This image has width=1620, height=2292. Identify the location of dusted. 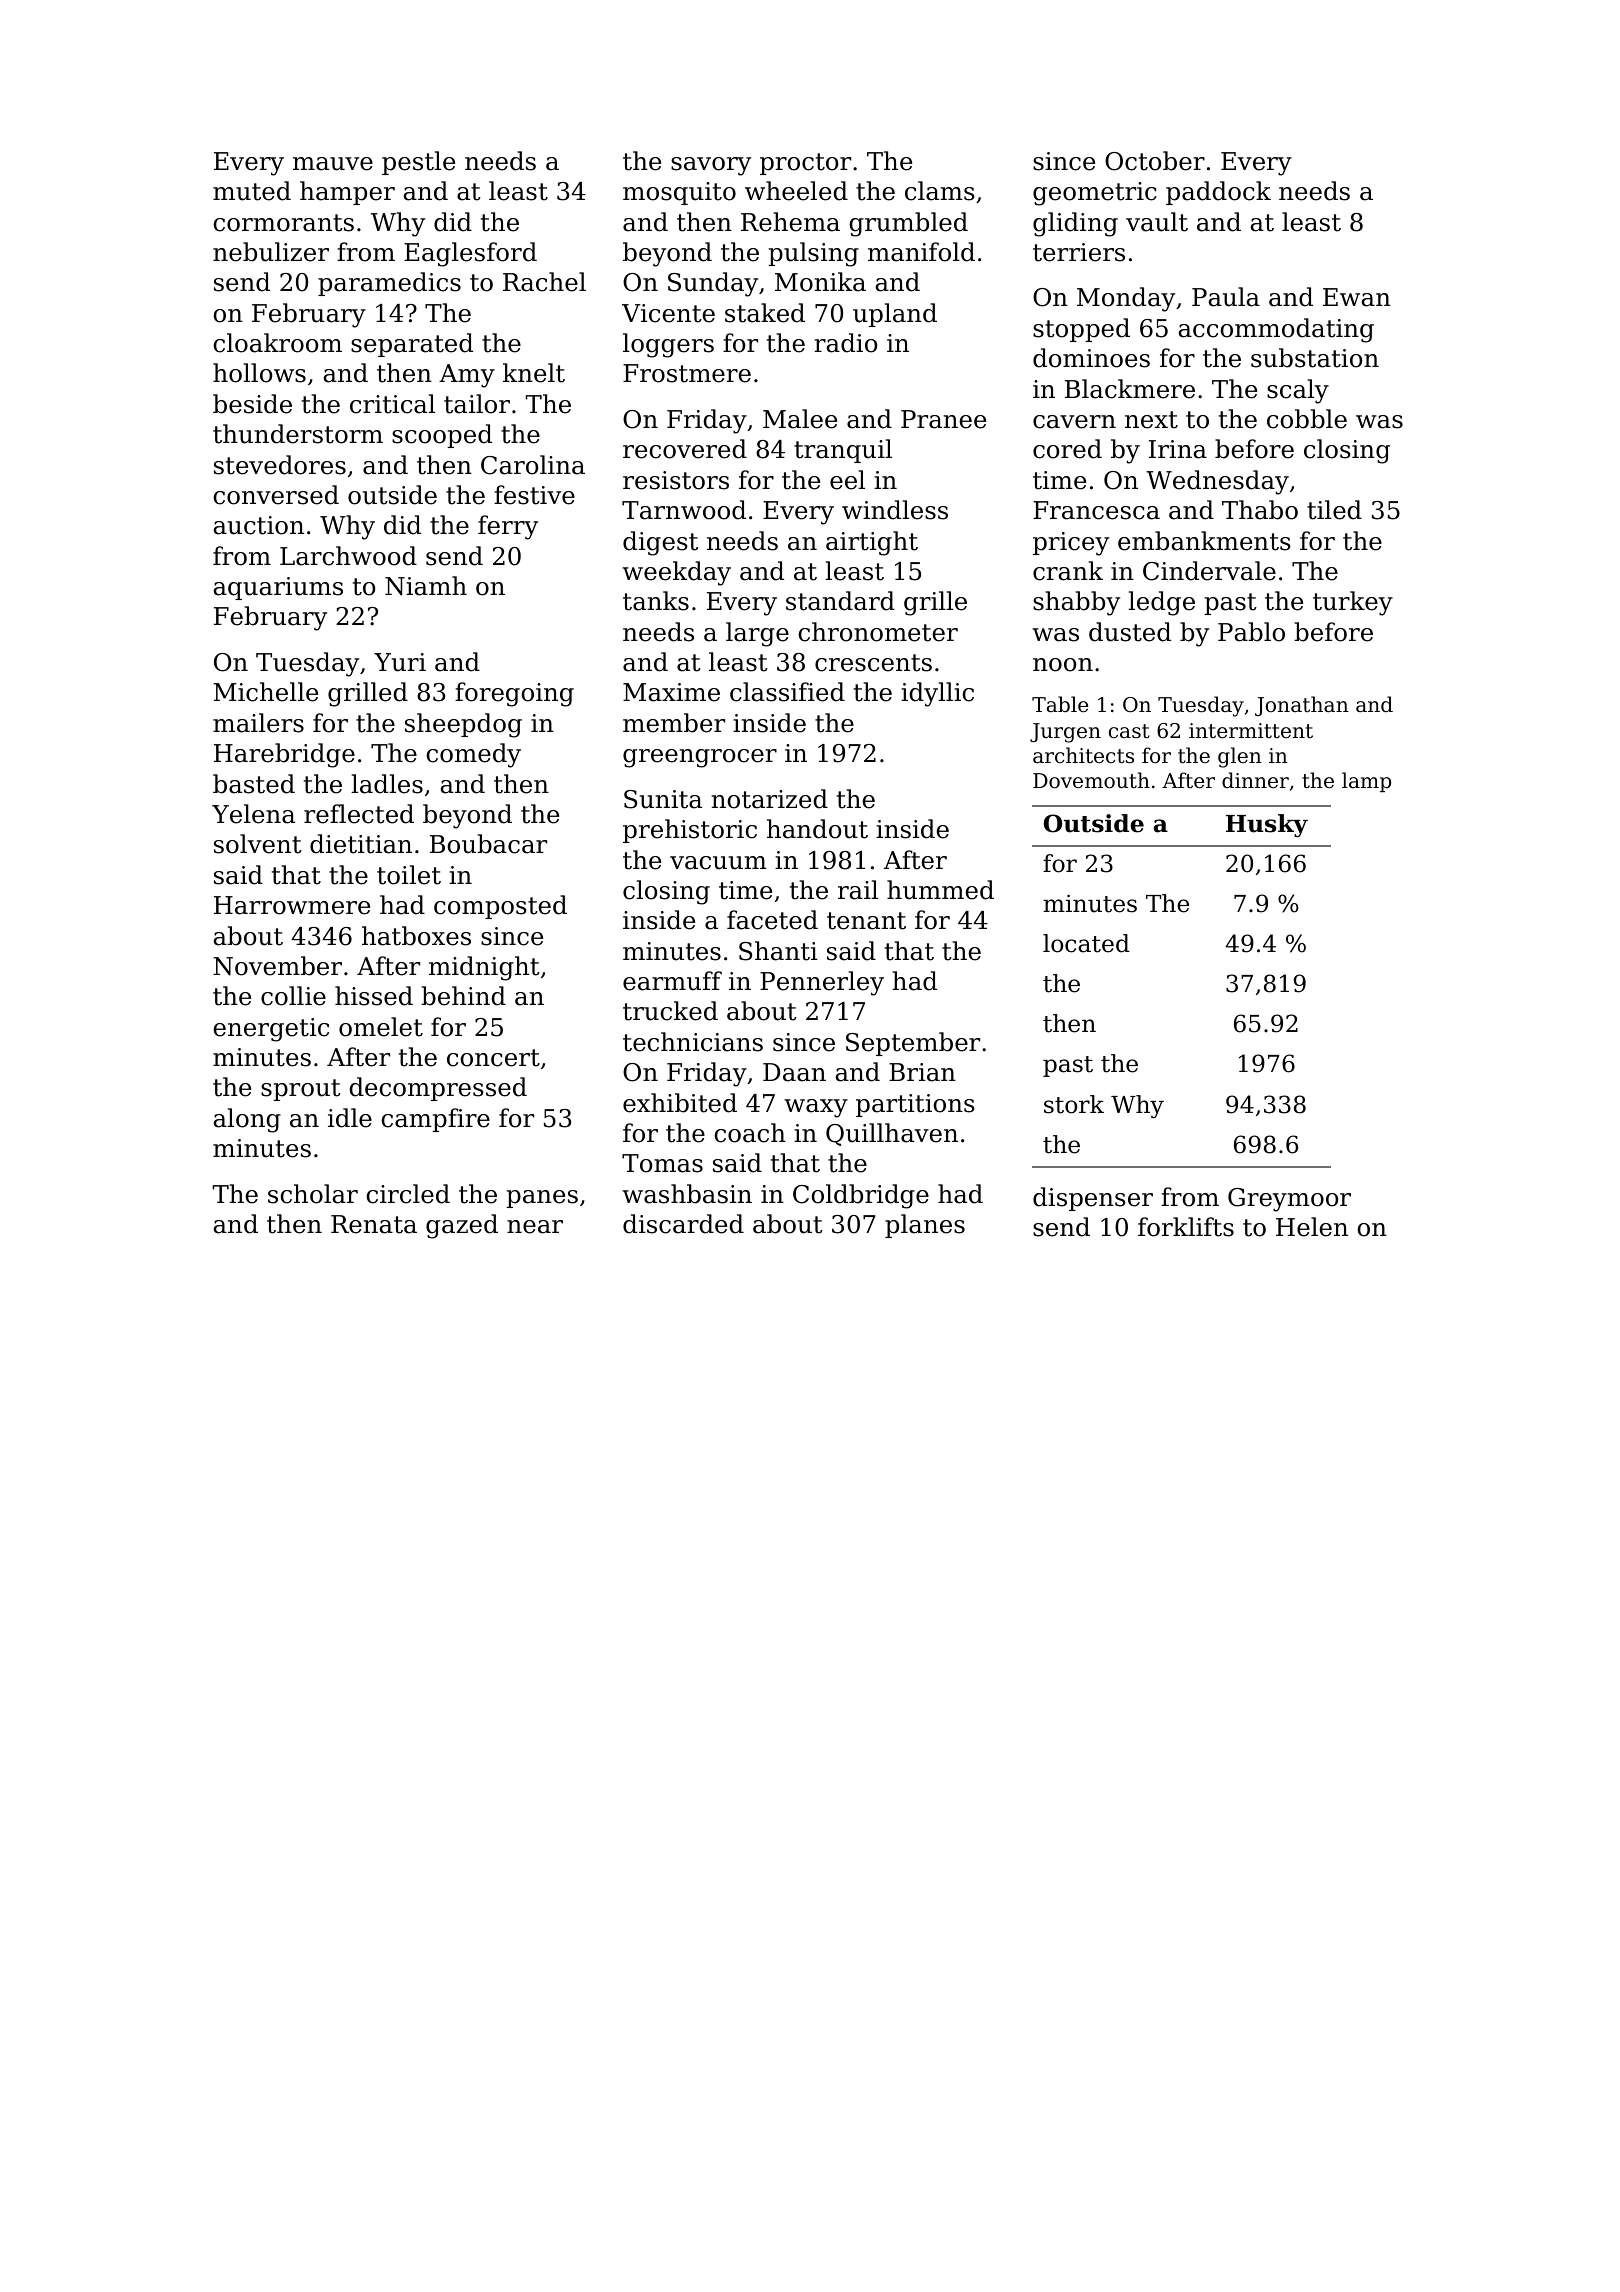
(1130, 632).
